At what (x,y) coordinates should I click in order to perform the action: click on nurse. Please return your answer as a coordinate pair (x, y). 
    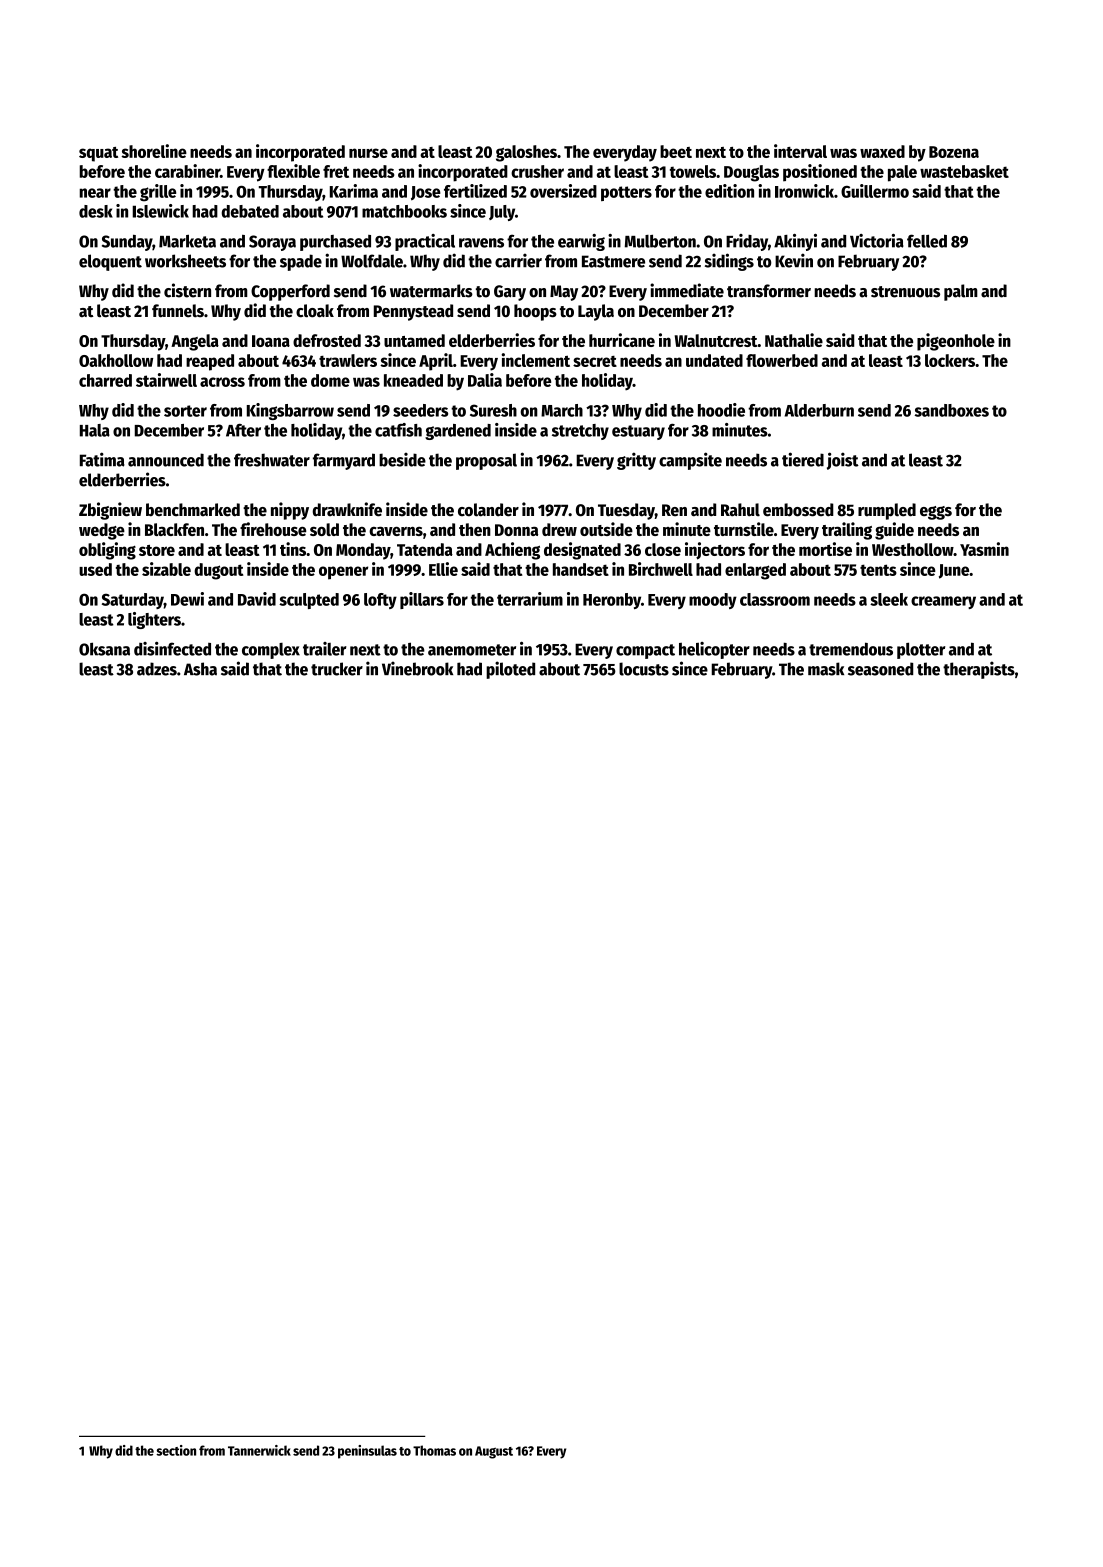
    Looking at the image, I should click on (368, 153).
